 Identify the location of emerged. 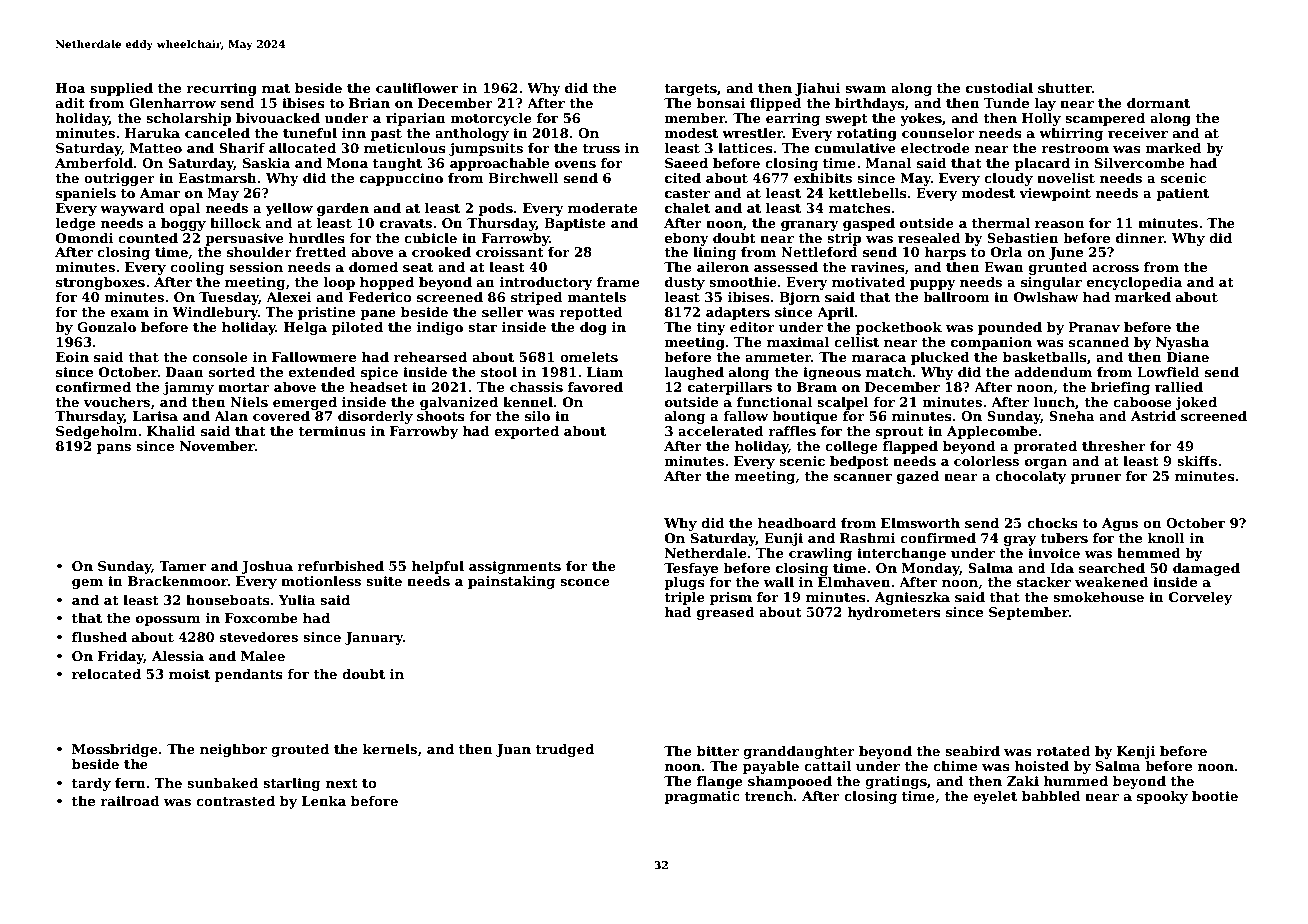
(305, 403).
